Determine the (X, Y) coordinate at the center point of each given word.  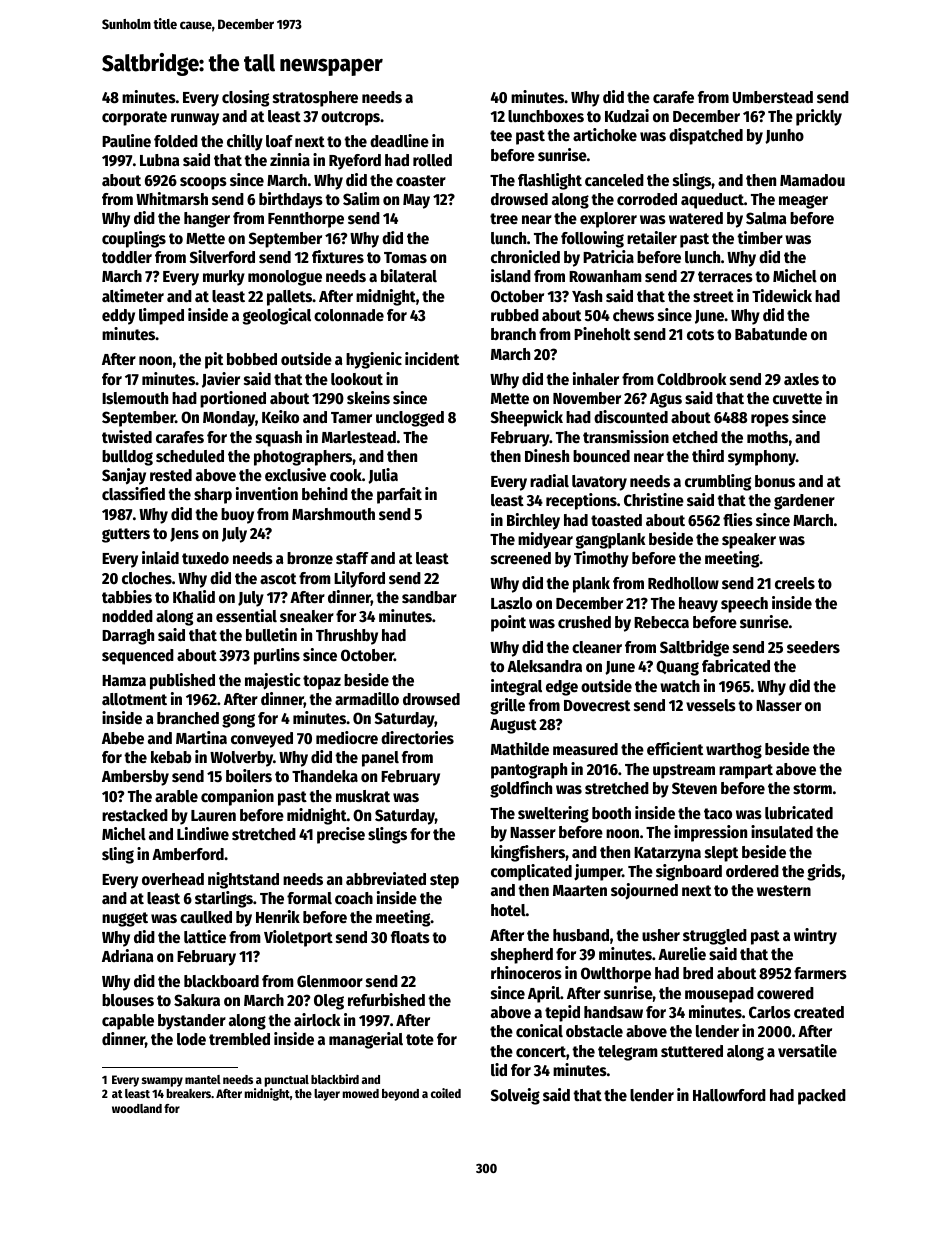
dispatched (706, 136)
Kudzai (627, 115)
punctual (287, 1081)
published (182, 681)
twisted (127, 437)
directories (417, 738)
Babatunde (771, 334)
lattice (205, 937)
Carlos (770, 1012)
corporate (134, 118)
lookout (357, 379)
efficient (675, 749)
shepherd (522, 956)
